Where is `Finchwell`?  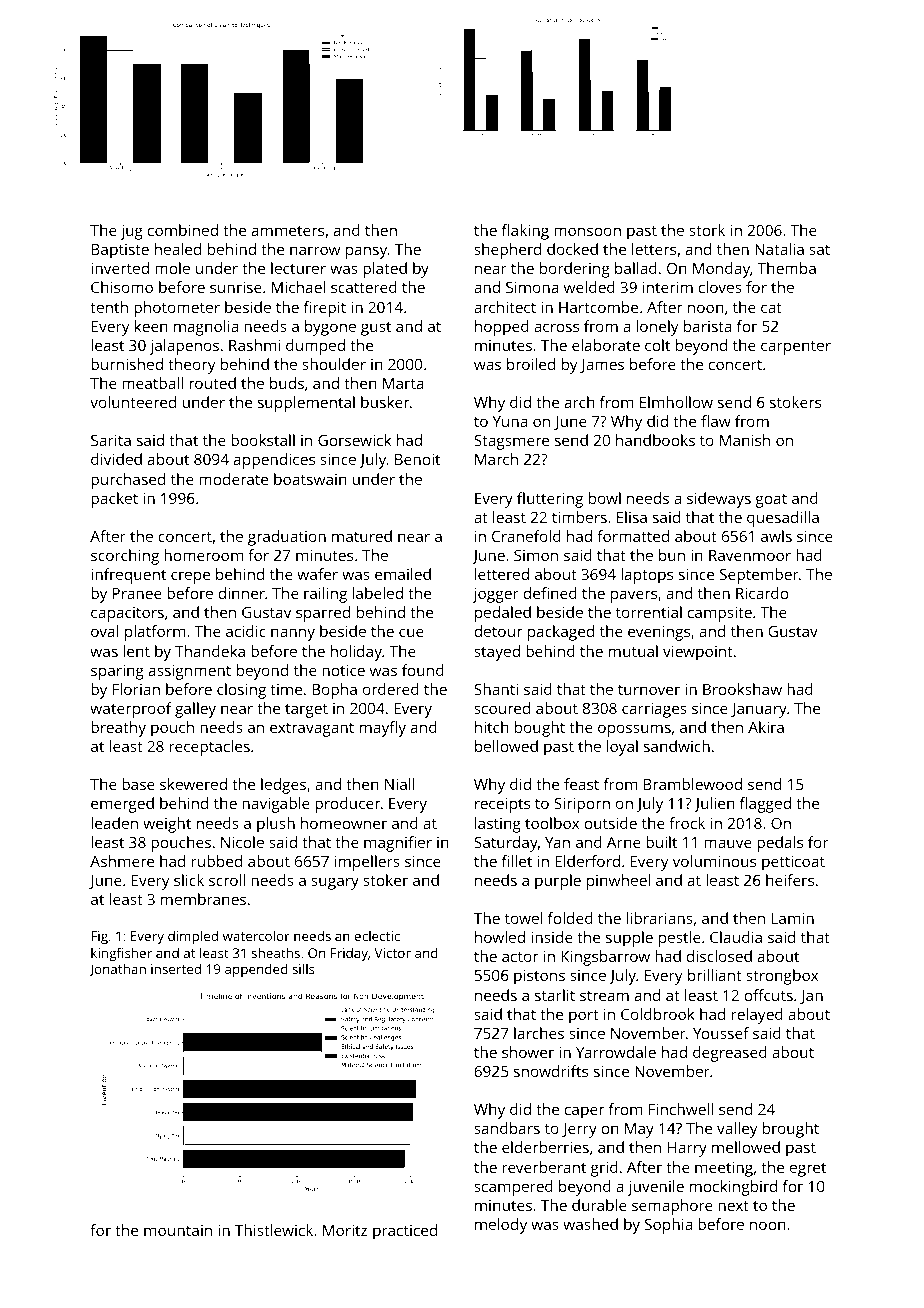
Finchwell is located at coordinates (681, 1109).
